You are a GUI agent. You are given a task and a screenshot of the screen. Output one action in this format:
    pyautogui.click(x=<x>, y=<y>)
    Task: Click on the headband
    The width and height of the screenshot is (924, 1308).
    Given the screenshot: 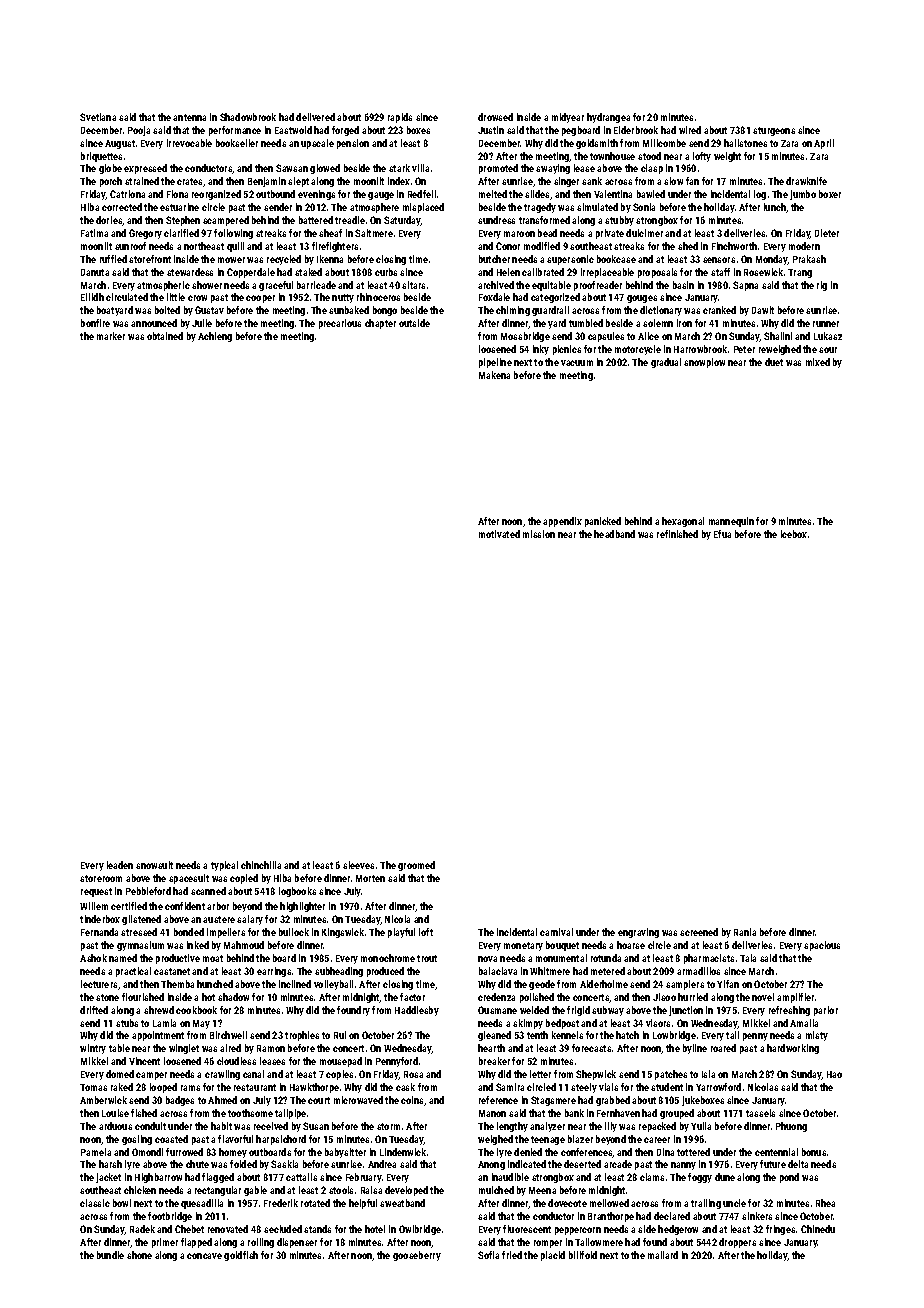 What is the action you would take?
    pyautogui.click(x=614, y=534)
